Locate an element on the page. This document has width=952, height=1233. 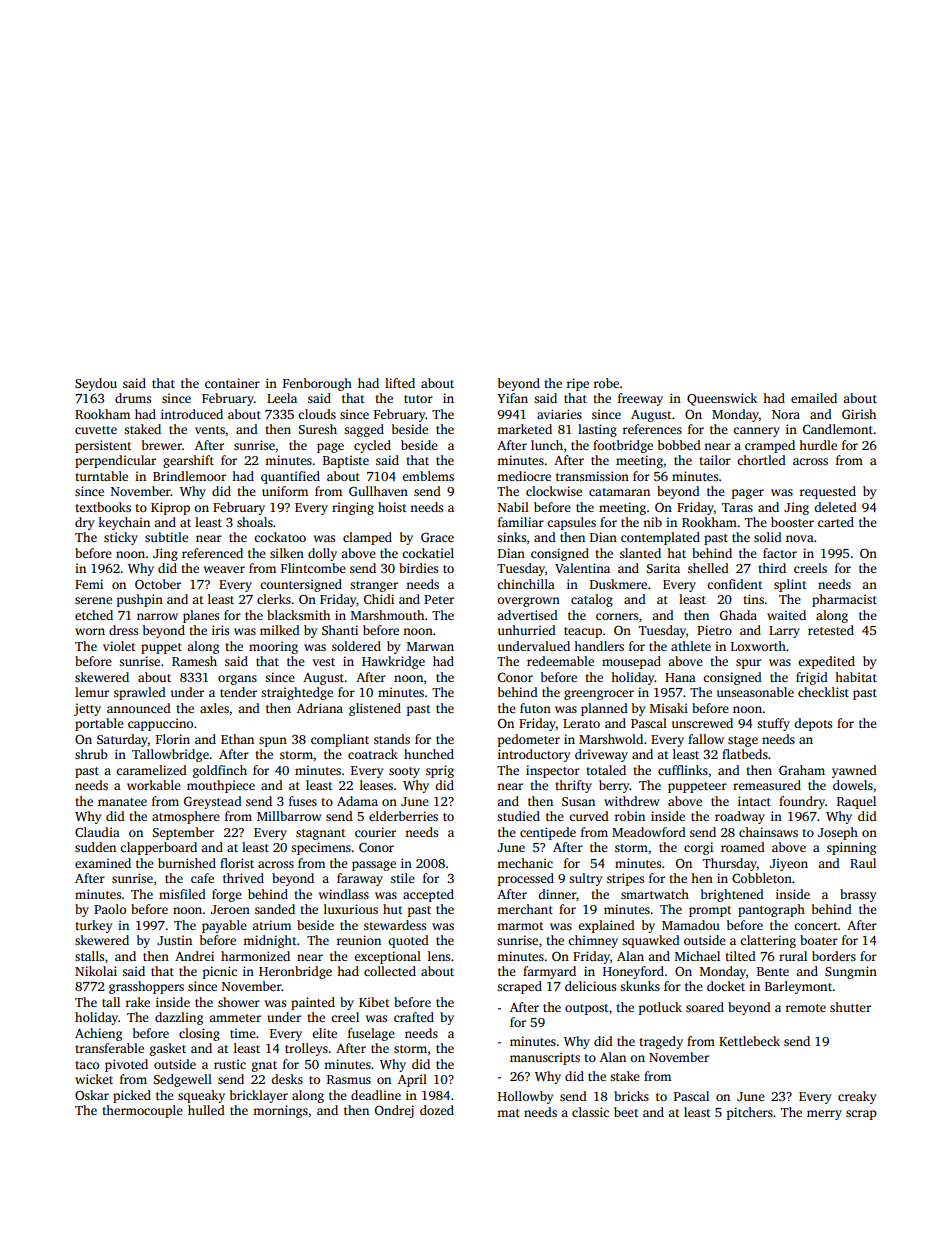
cuvette is located at coordinates (96, 430).
